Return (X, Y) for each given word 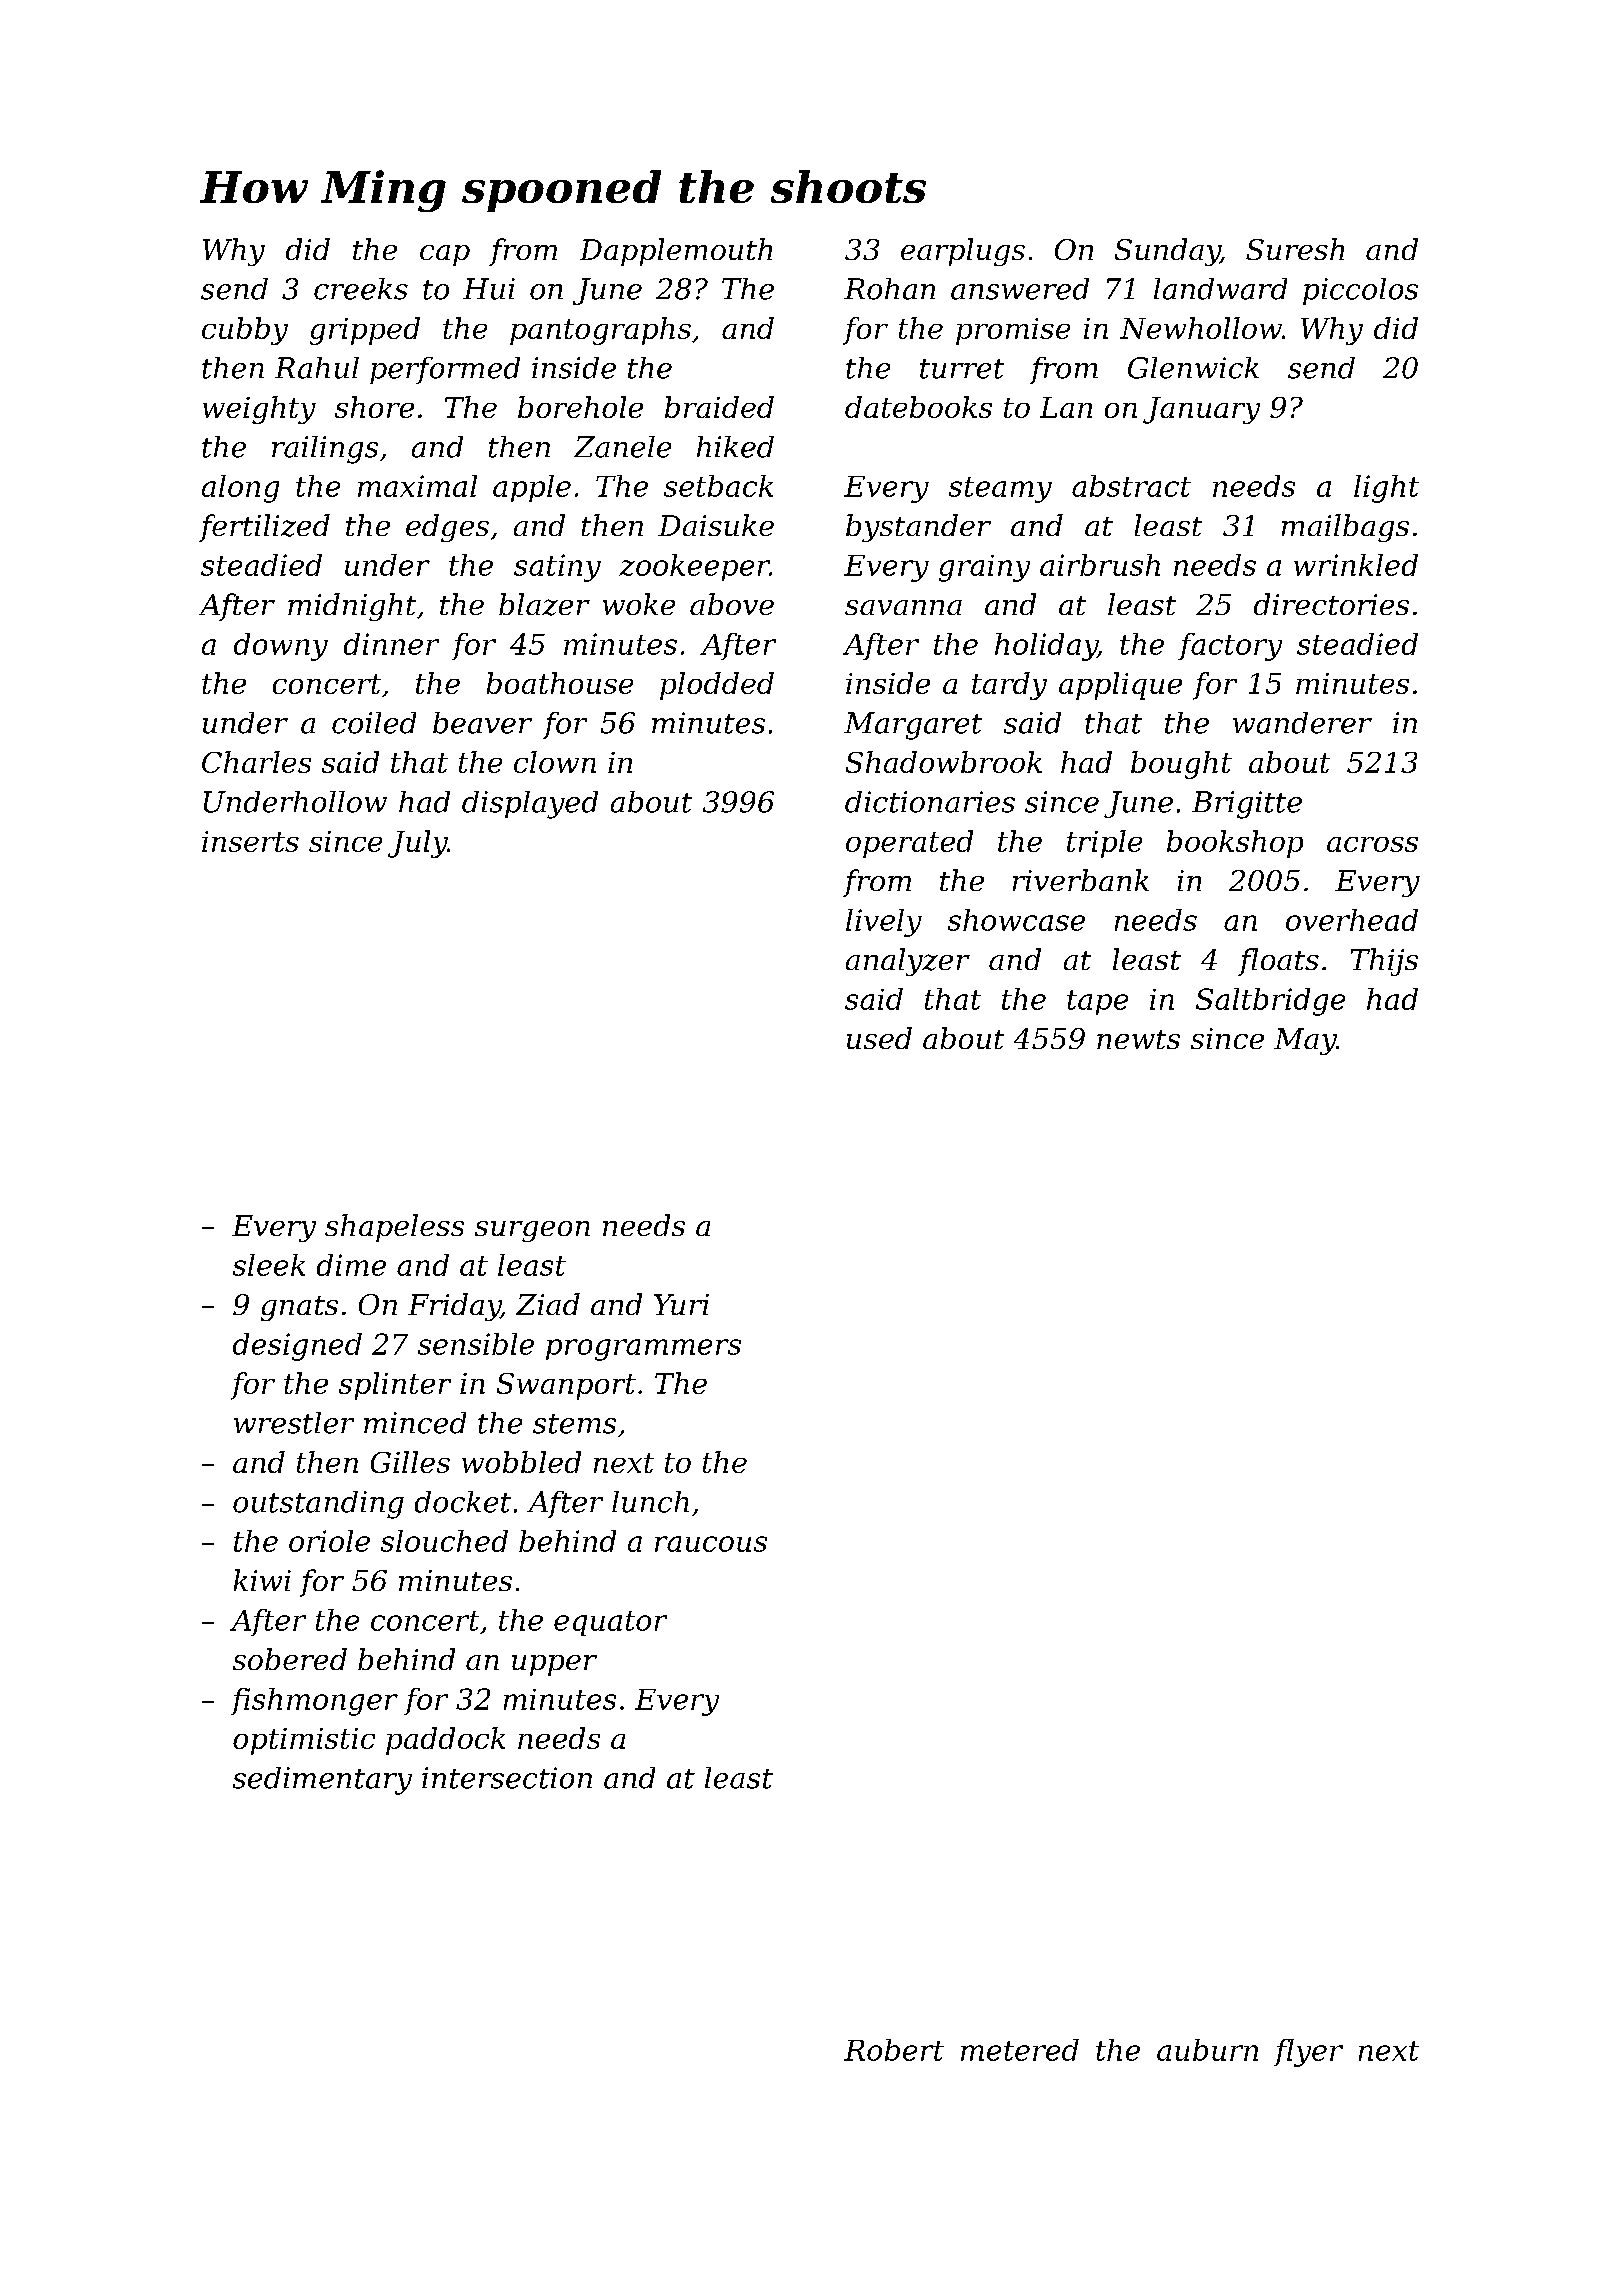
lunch (650, 1502)
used (879, 1038)
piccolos (1360, 291)
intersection (507, 1778)
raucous (711, 1544)
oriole (329, 1541)
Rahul (317, 368)
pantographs (600, 331)
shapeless (394, 1228)
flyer (1308, 2053)
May (1305, 1041)
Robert (894, 2050)
